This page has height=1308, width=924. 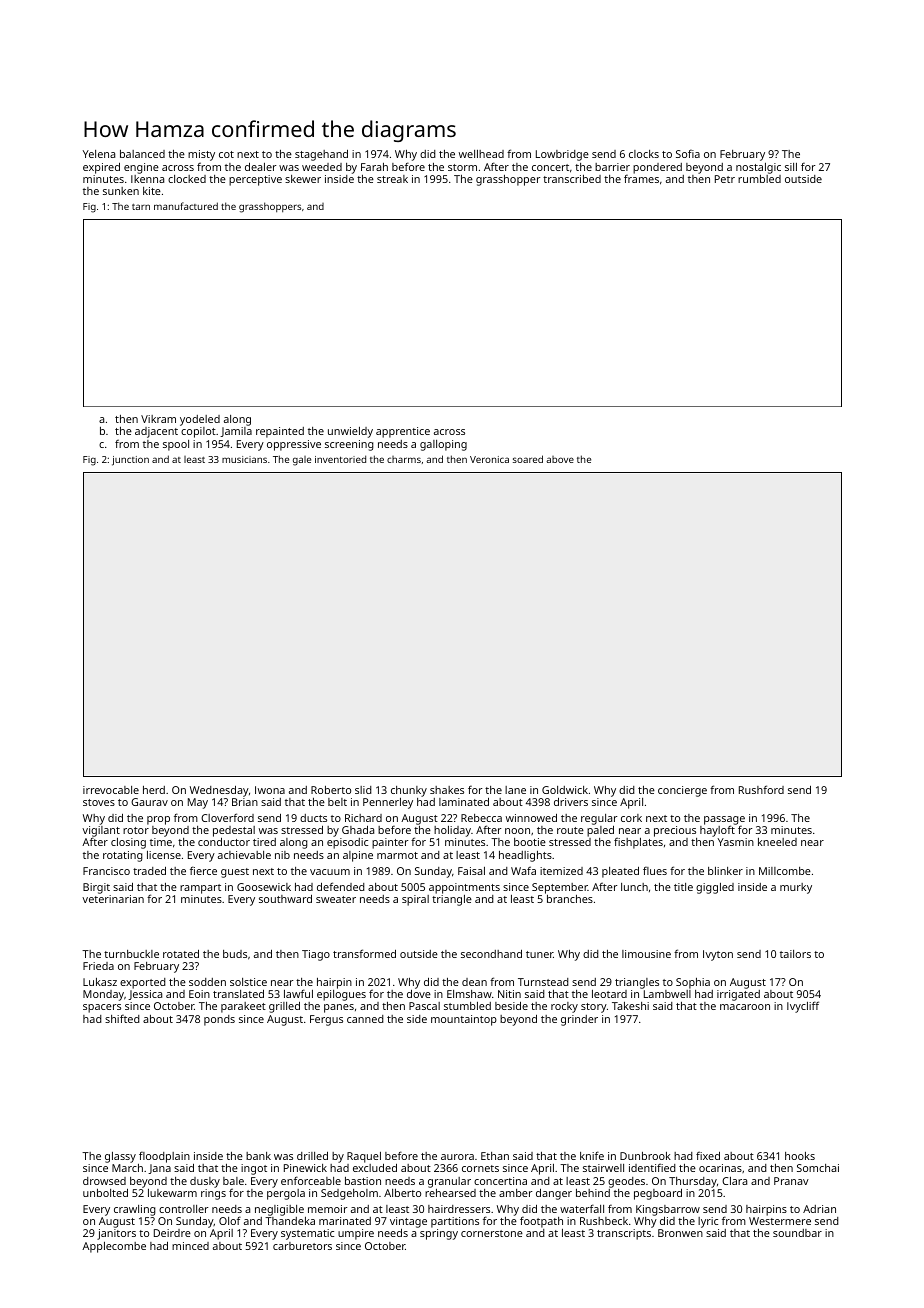 What do you see at coordinates (439, 1234) in the page?
I see `springy` at bounding box center [439, 1234].
